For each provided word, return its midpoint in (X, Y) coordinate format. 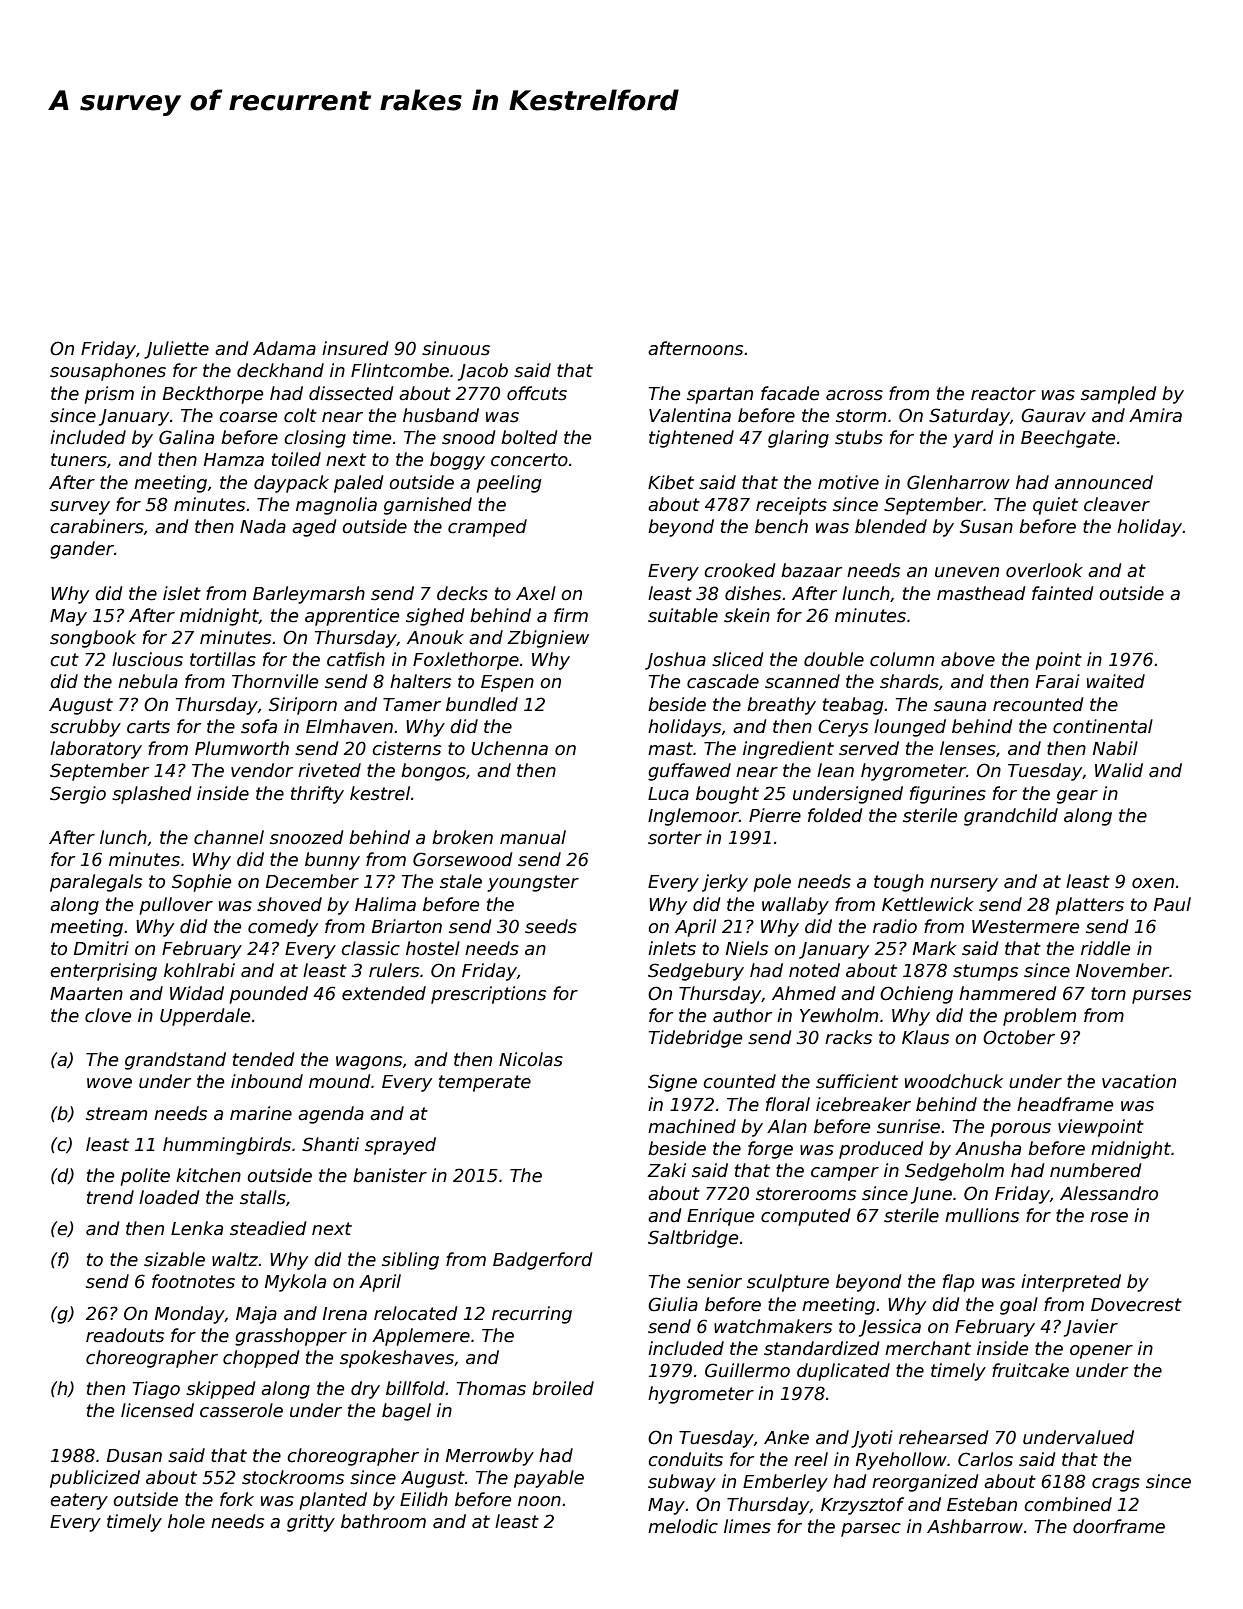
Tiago (156, 1390)
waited (1116, 681)
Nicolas (531, 1059)
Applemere (421, 1337)
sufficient (857, 1081)
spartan (720, 395)
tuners (79, 460)
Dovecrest (1136, 1305)
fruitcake (1030, 1370)
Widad (197, 993)
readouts (125, 1335)
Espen (507, 683)
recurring (532, 1315)
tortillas (223, 659)
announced (1104, 482)
